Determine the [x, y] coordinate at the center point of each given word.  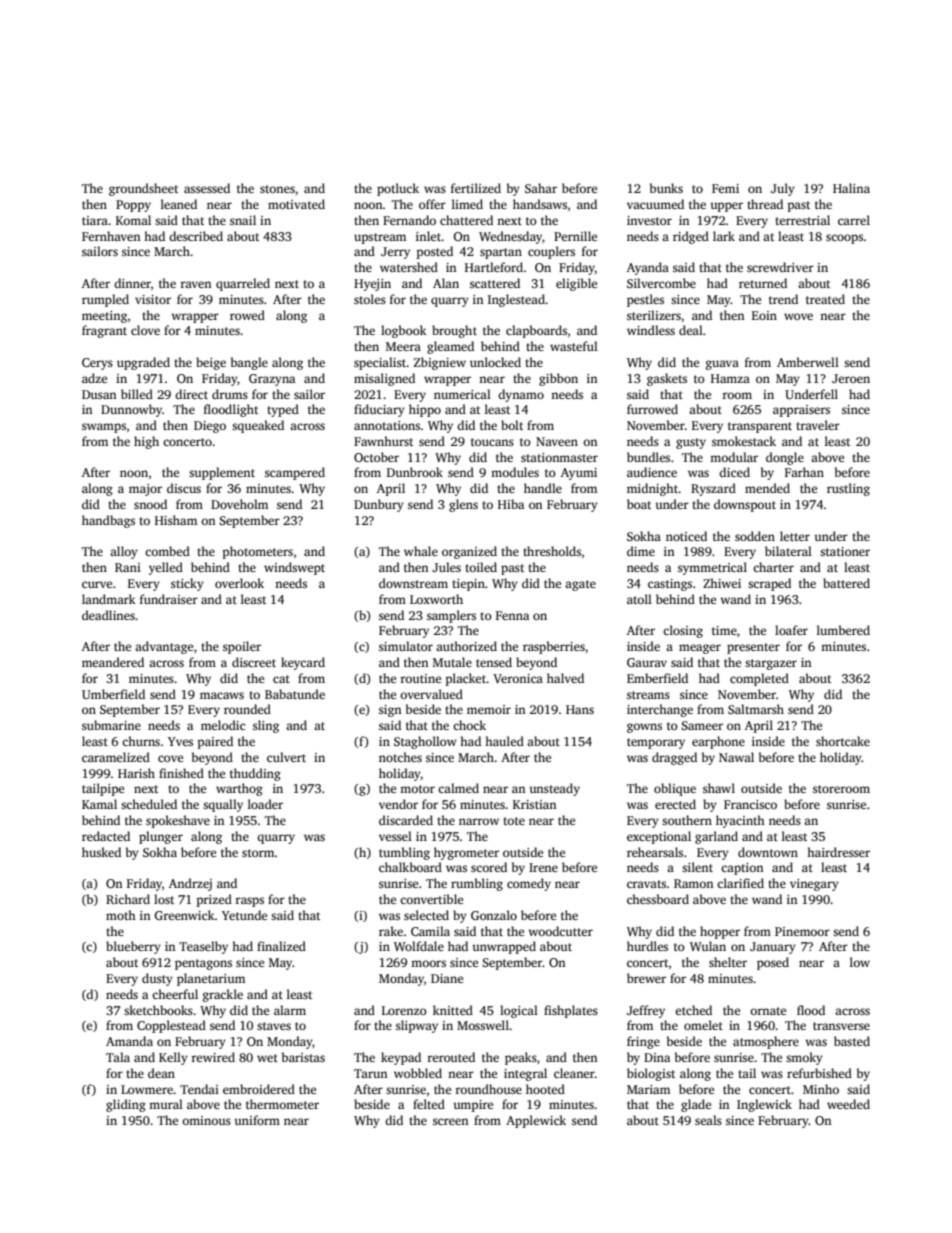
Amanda [129, 1041]
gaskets [667, 379]
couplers [551, 252]
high [146, 442]
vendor [398, 804]
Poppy [133, 206]
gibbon [558, 379]
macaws [222, 695]
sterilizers [654, 315]
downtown [768, 852]
